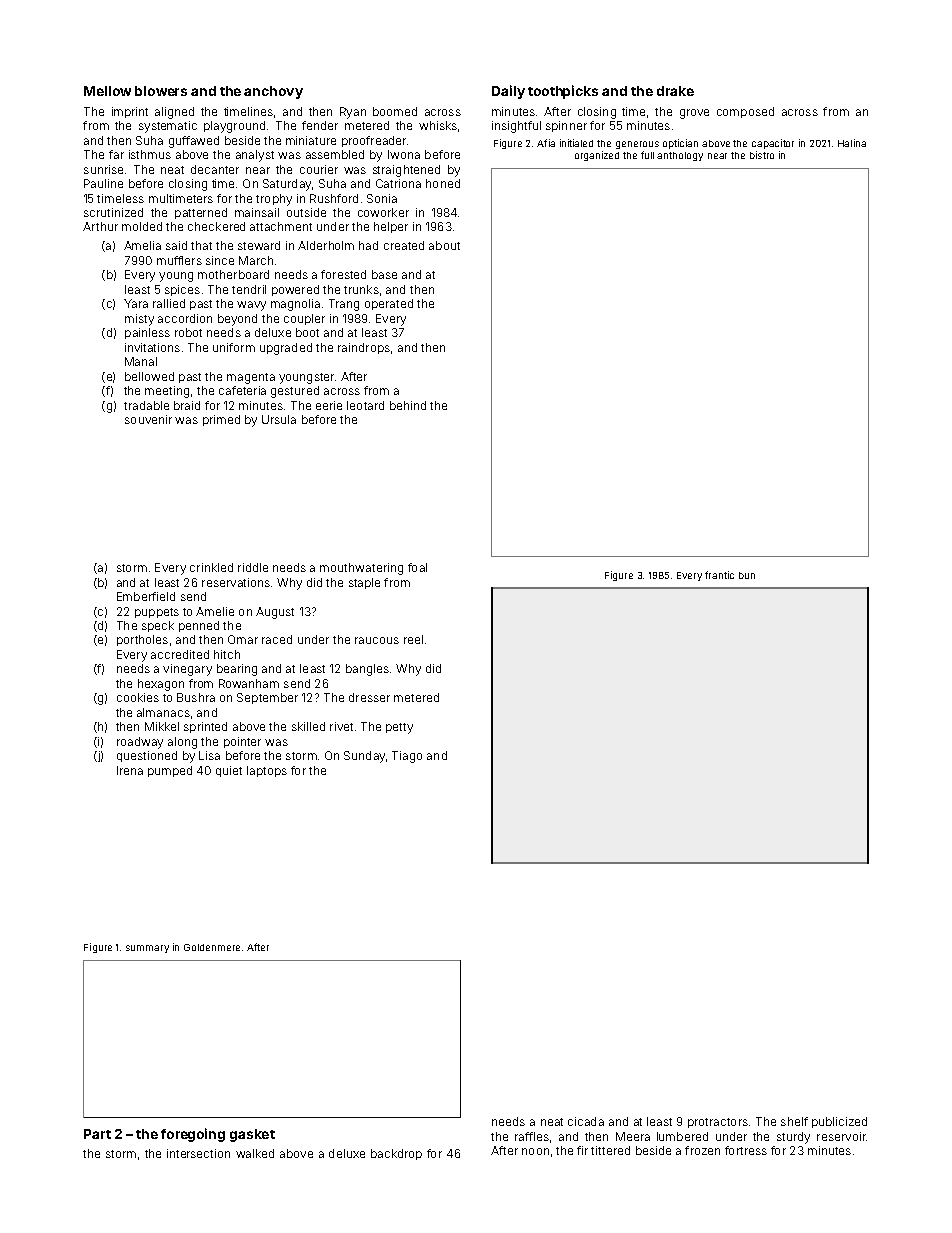 This screenshot has height=1233, width=952. What do you see at coordinates (188, 332) in the screenshot?
I see `robot` at bounding box center [188, 332].
